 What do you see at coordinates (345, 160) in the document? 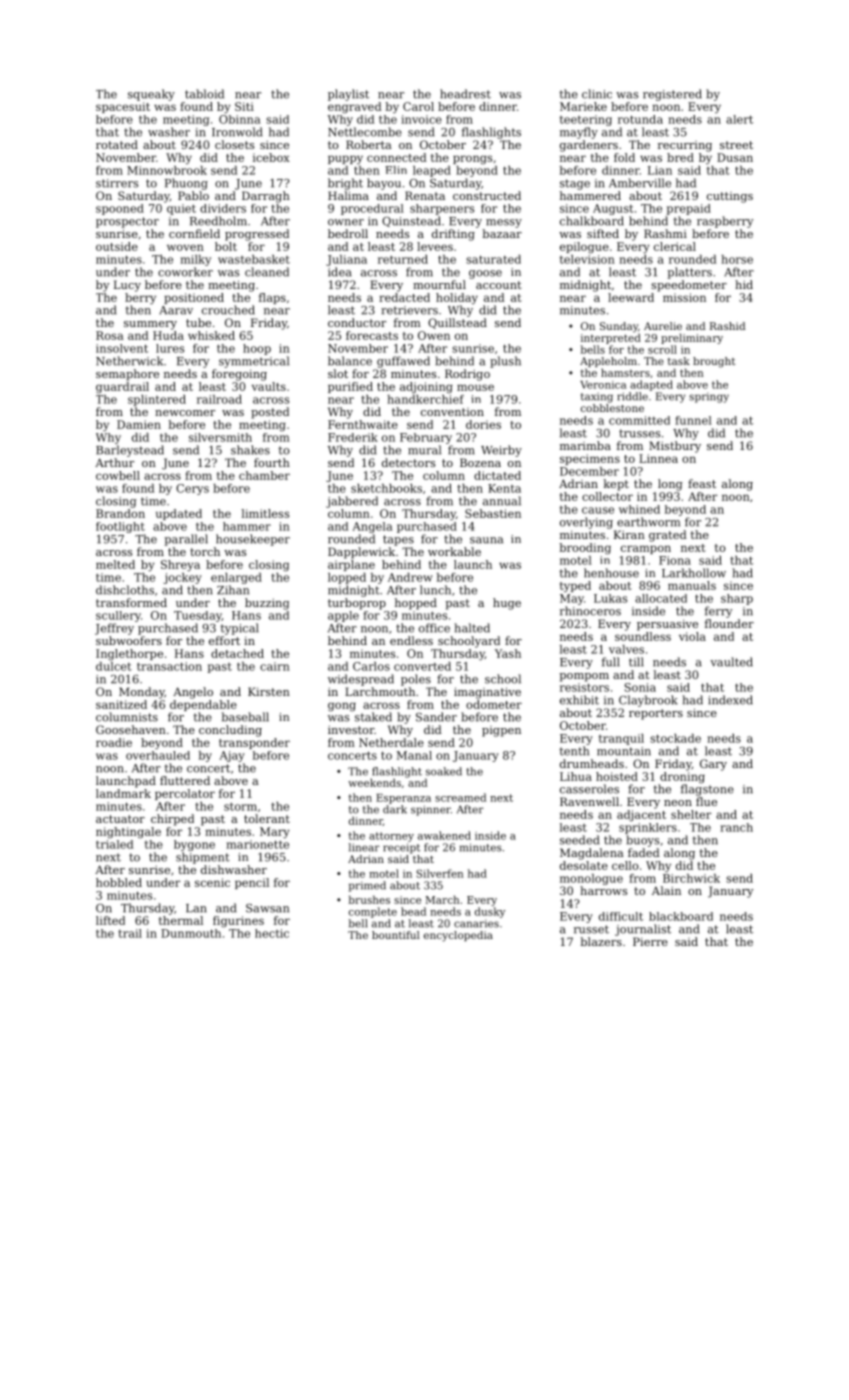
I see `puppy` at bounding box center [345, 160].
